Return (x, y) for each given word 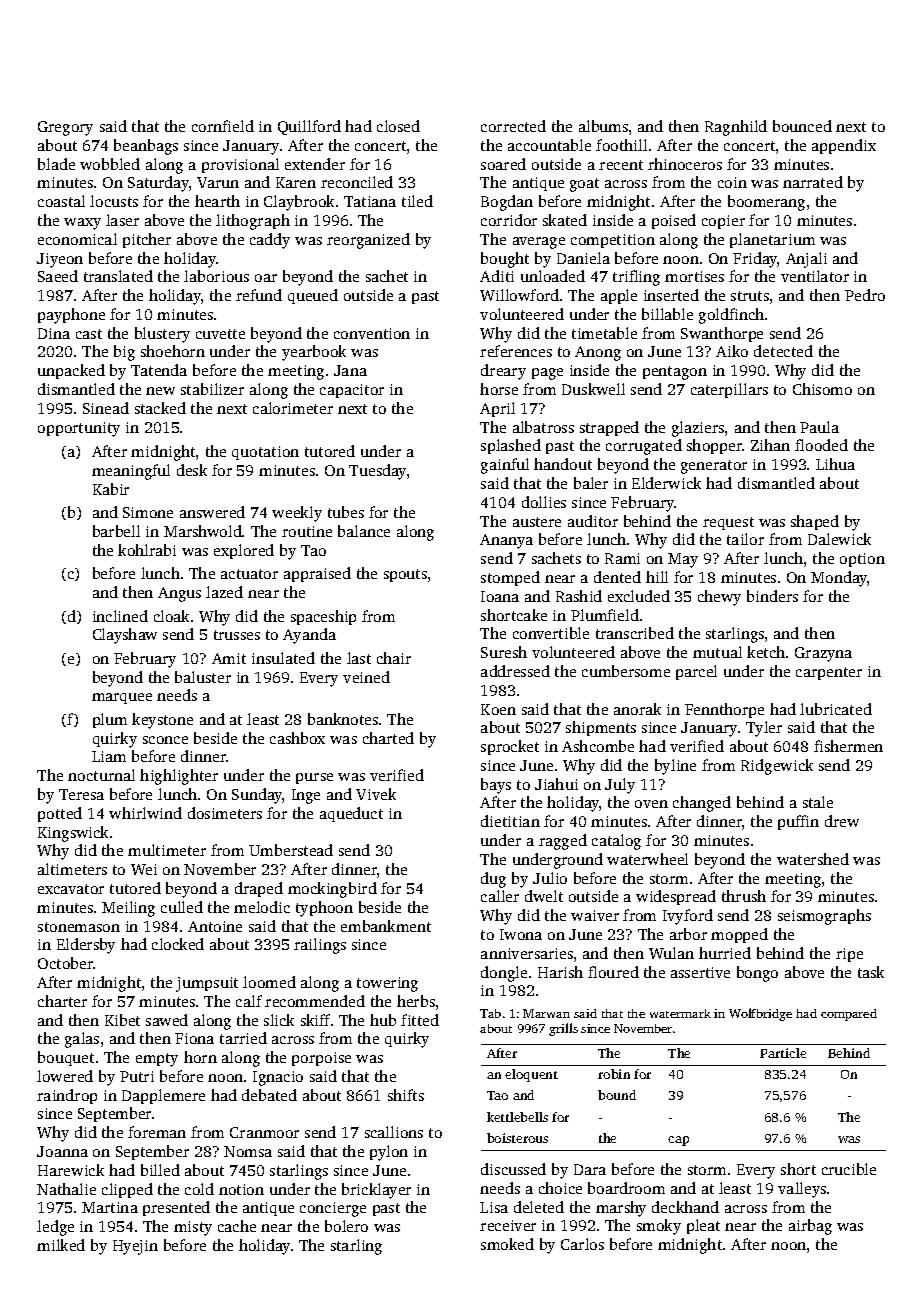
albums (603, 126)
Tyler (764, 729)
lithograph (253, 222)
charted (388, 738)
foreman (157, 1132)
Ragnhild (736, 128)
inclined (120, 616)
